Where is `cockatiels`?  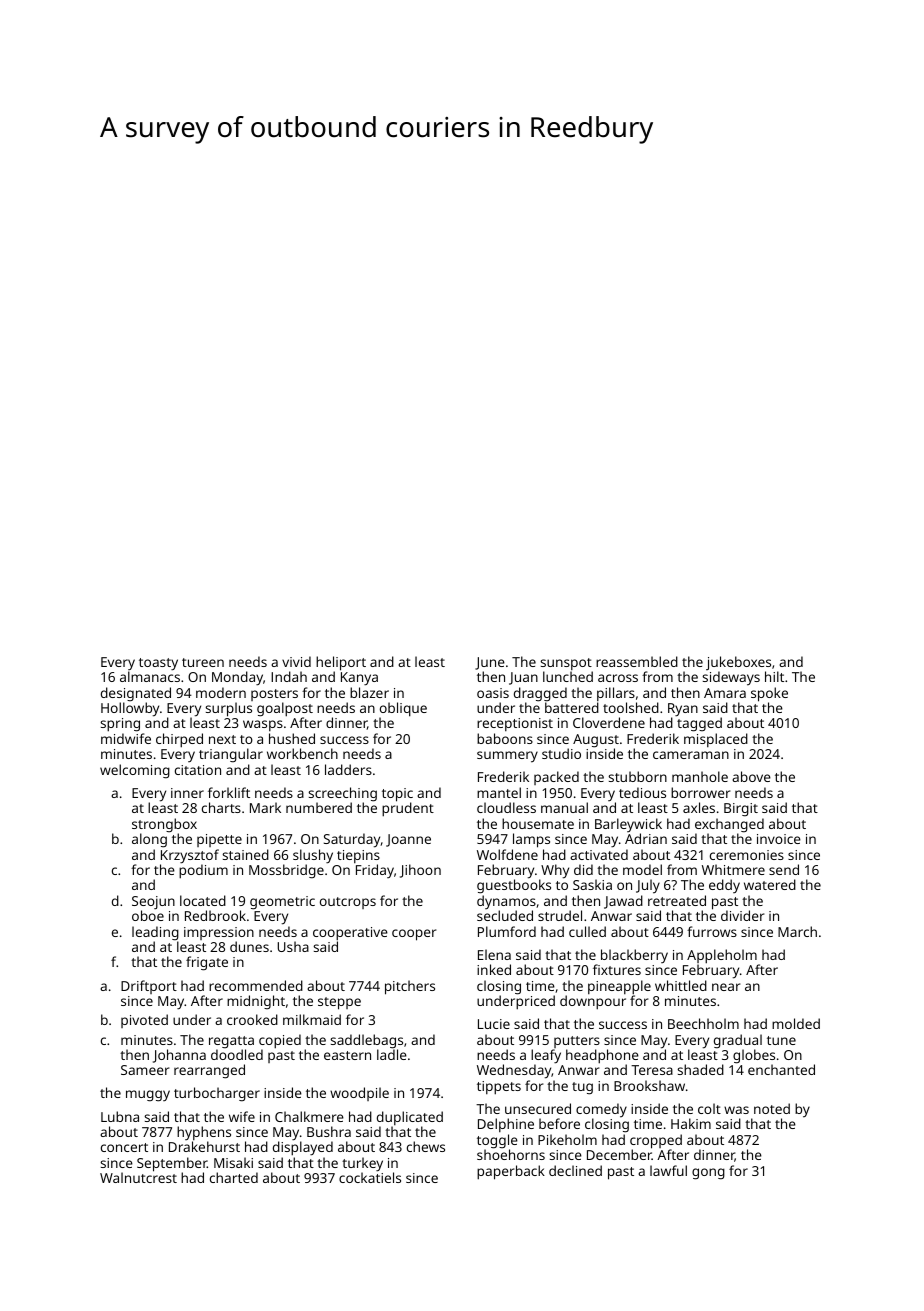 cockatiels is located at coordinates (370, 1177).
